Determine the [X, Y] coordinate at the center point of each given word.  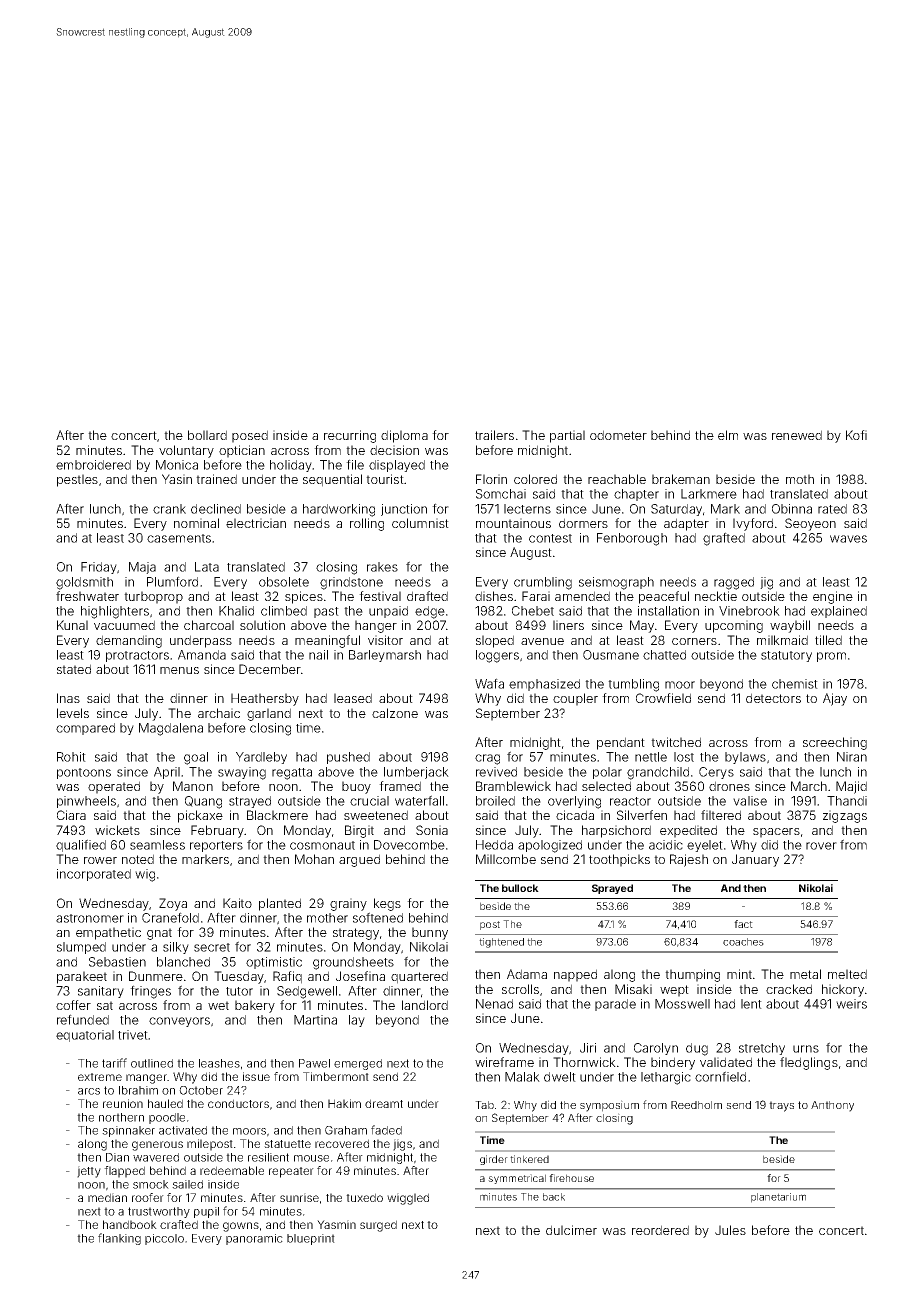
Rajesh [689, 860]
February [217, 831]
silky [176, 948]
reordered [660, 1230]
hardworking [339, 510]
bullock [520, 888]
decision [394, 450]
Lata [207, 567]
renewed [797, 435]
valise [750, 801]
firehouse [571, 1178]
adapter [686, 524]
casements [179, 538]
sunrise [299, 1197]
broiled [495, 801]
